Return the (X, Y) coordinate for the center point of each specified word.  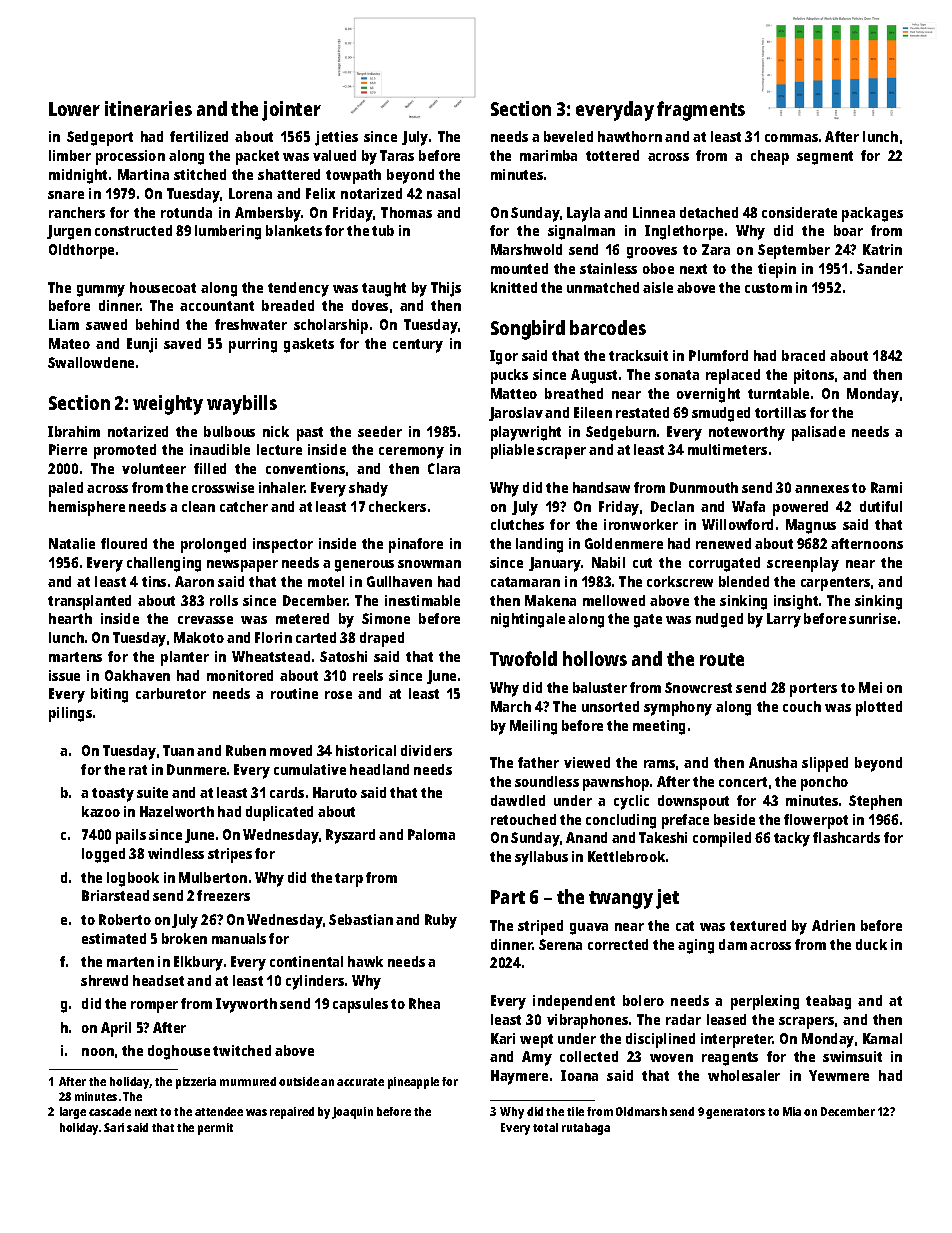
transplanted (89, 602)
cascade (110, 1111)
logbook (133, 879)
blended (744, 581)
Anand (586, 837)
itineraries (148, 108)
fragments (701, 111)
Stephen (875, 802)
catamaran (525, 582)
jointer (291, 111)
